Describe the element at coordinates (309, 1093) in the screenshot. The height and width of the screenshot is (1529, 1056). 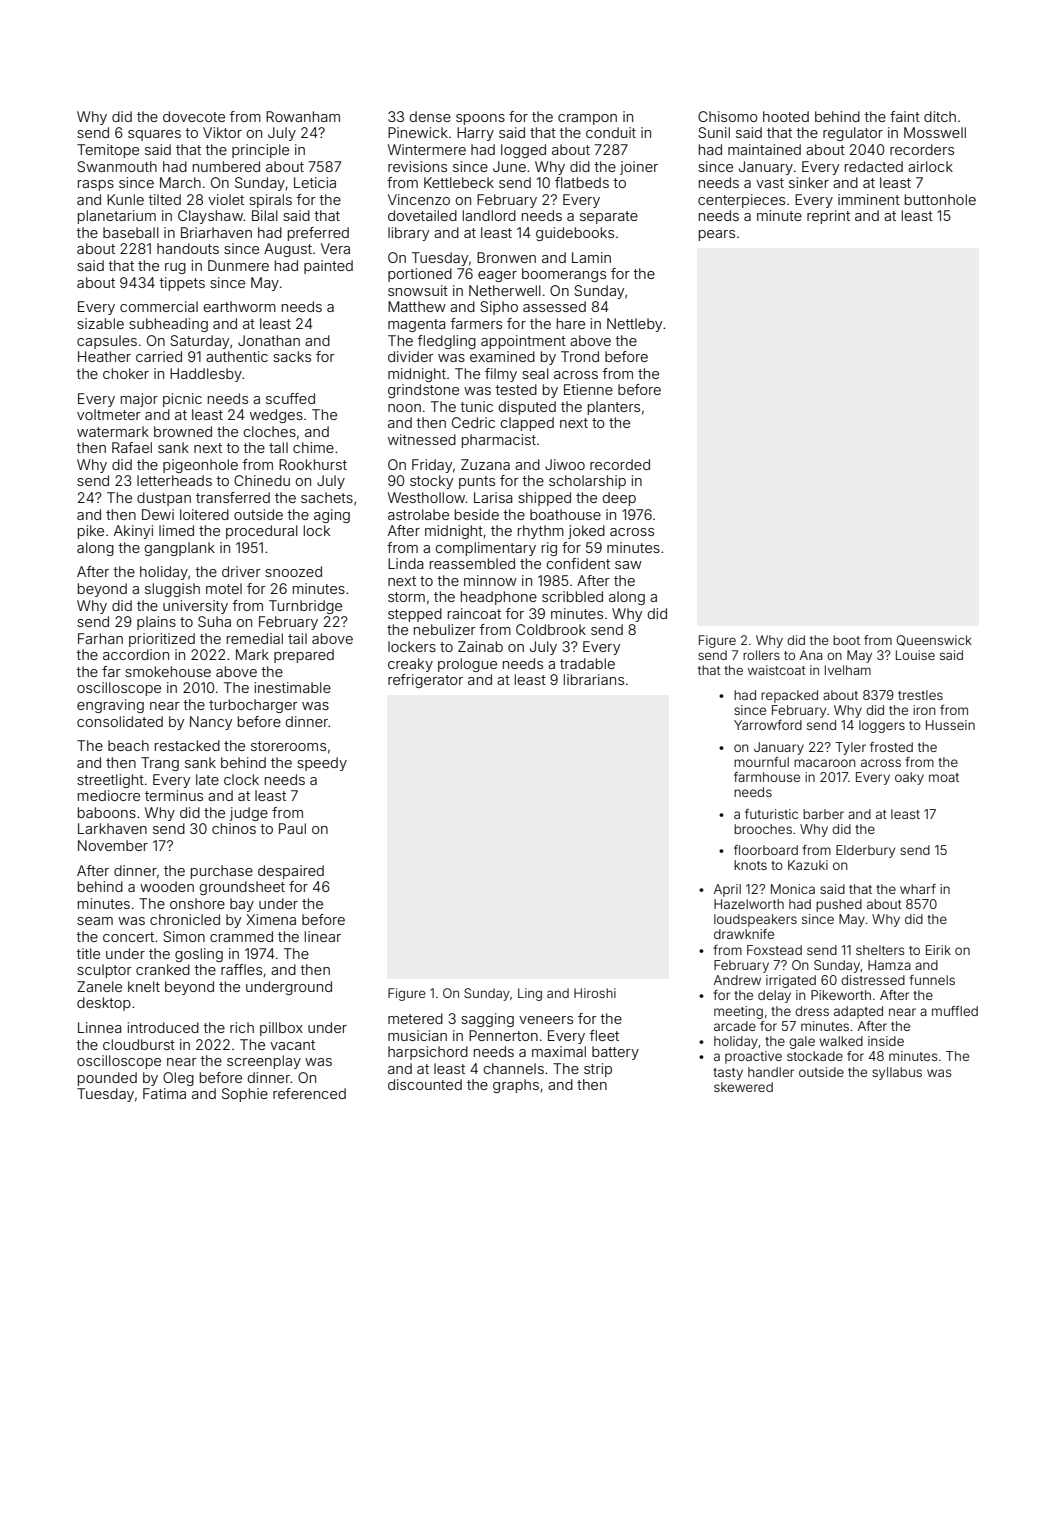
I see `referenced` at that location.
